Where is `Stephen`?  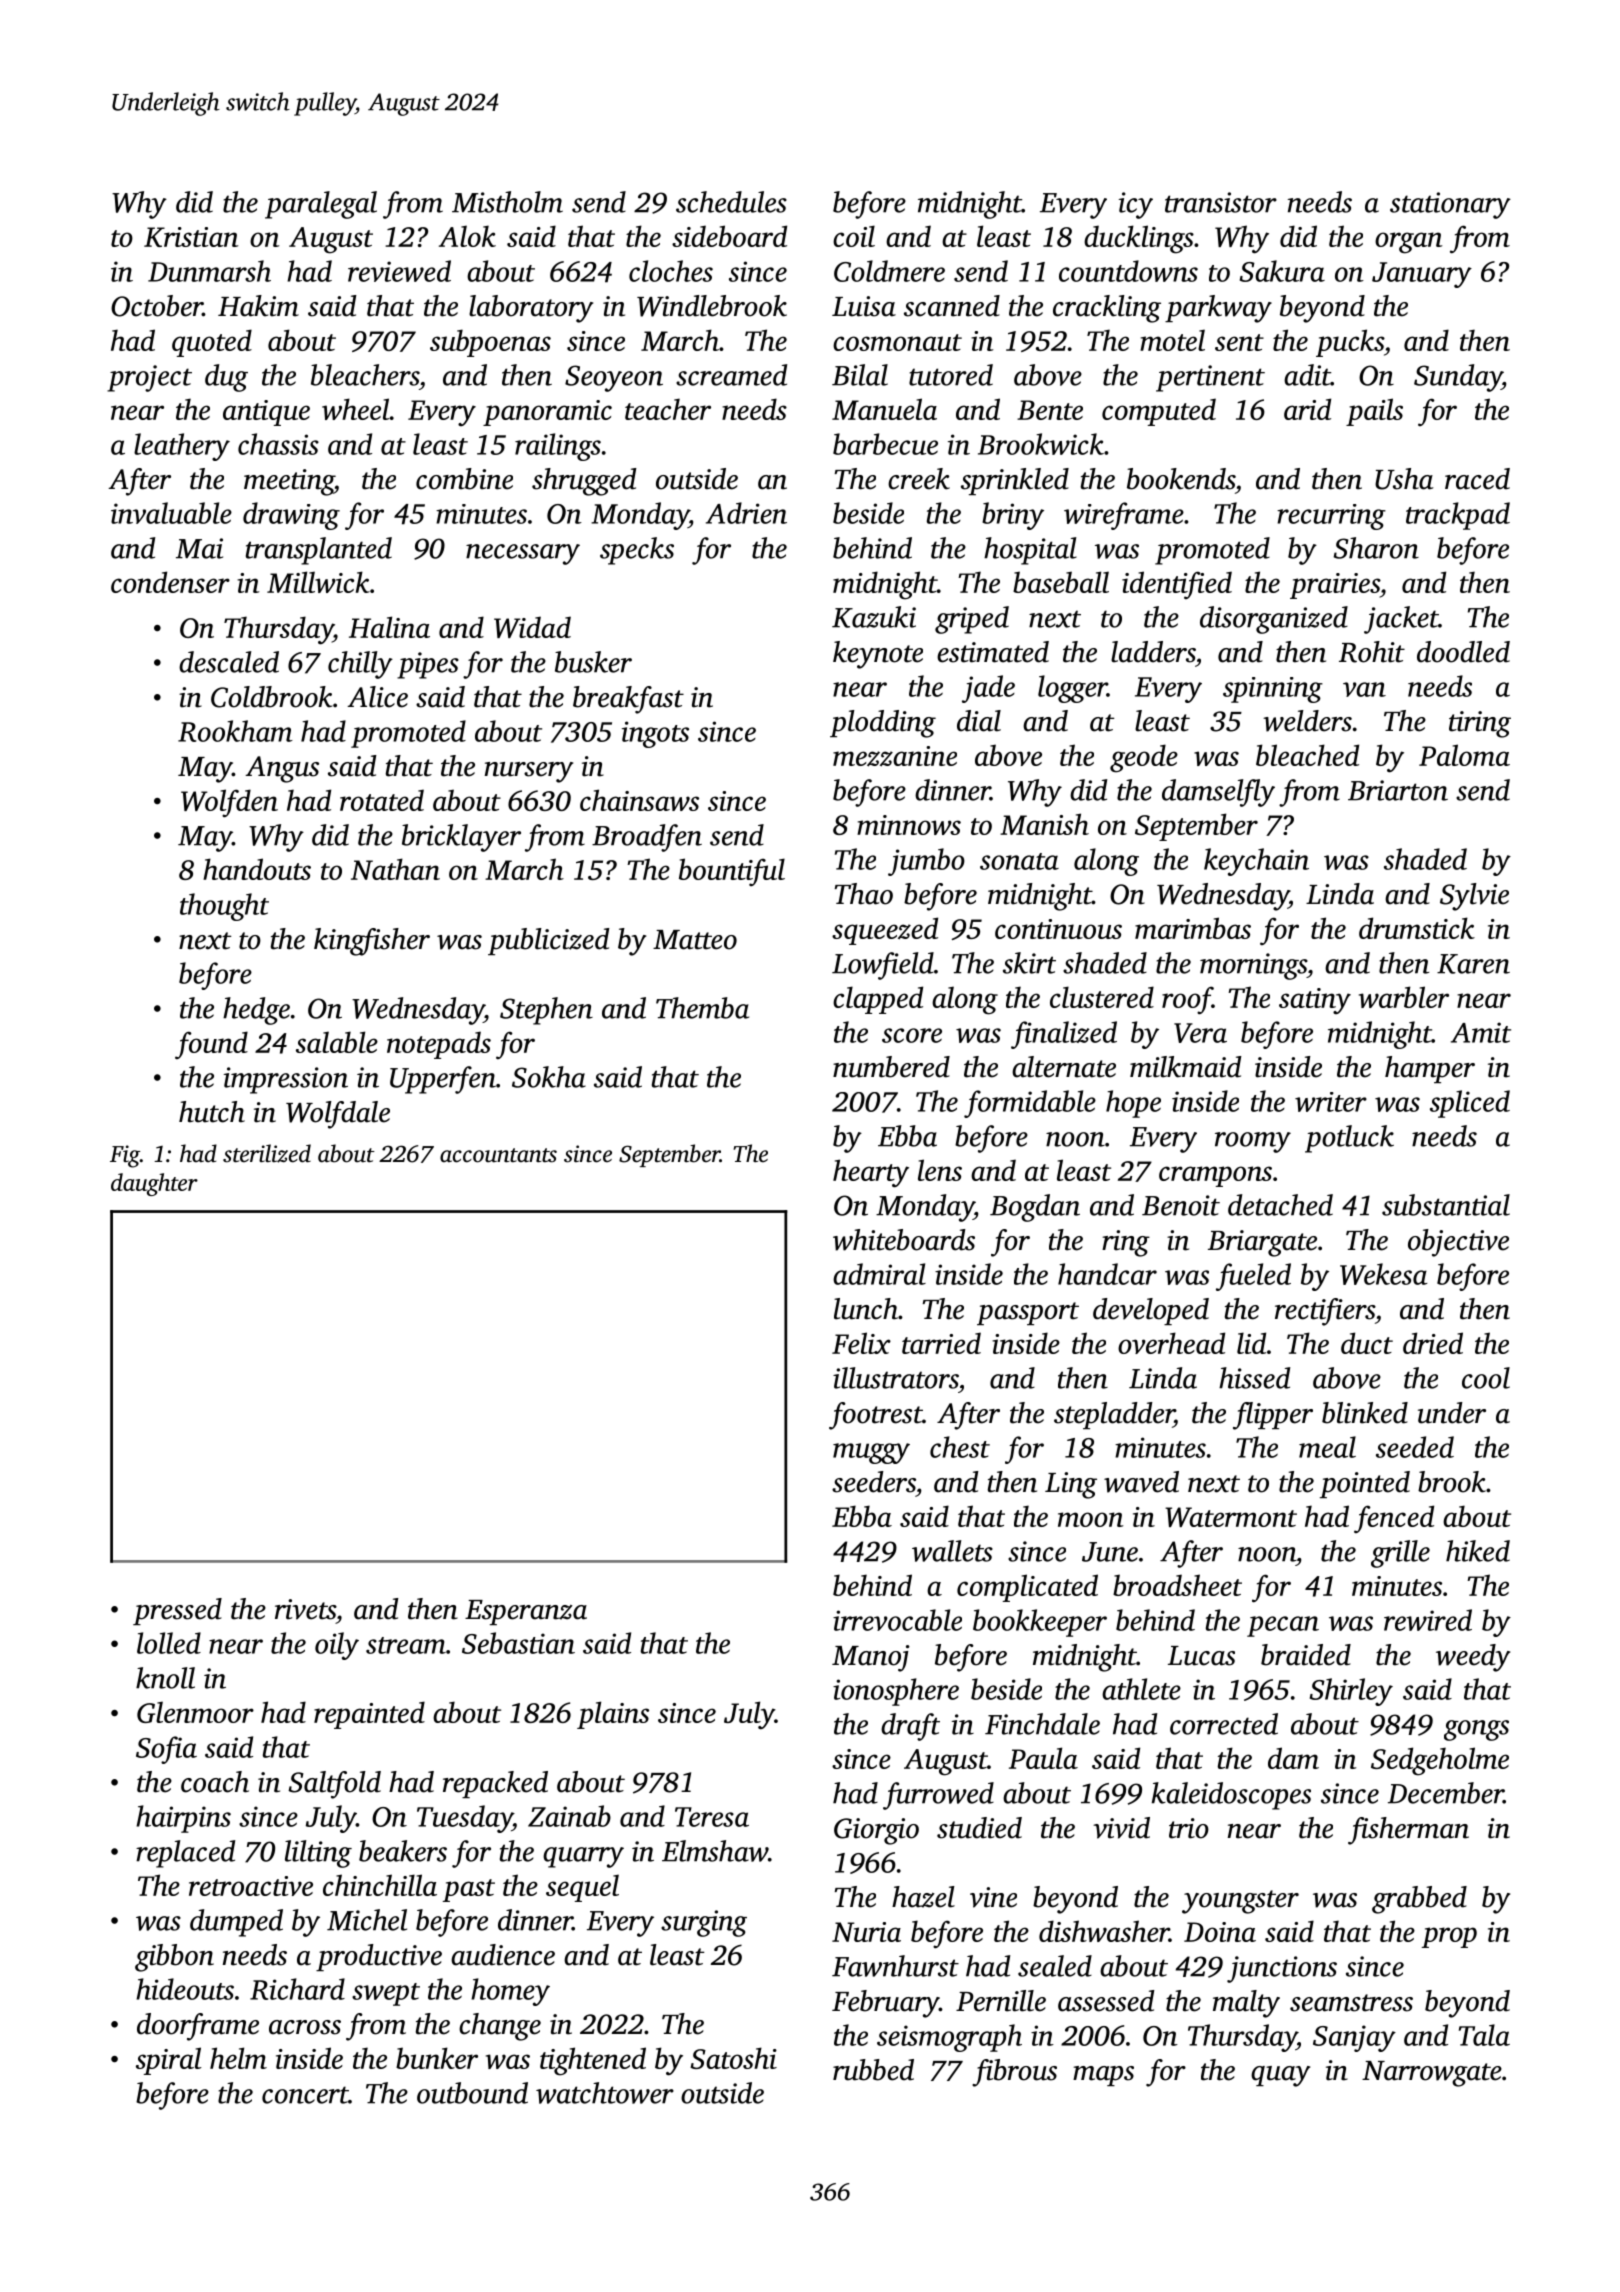
Stephen is located at coordinates (546, 1011).
